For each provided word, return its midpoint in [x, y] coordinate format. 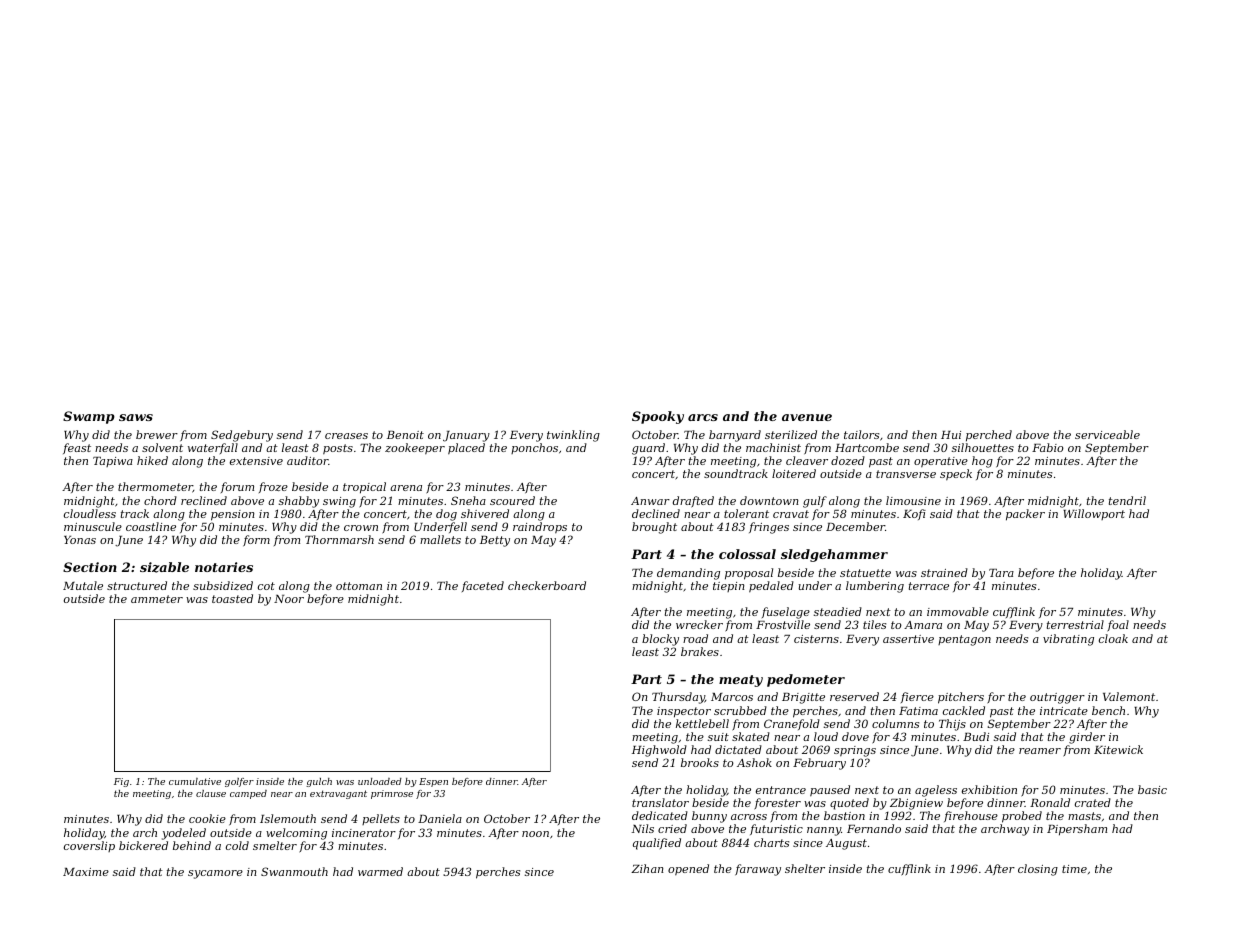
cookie [207, 818]
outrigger [1057, 698]
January [466, 436]
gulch [319, 782]
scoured [512, 500]
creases [346, 436]
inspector [684, 712]
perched [989, 436]
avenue [807, 417]
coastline [151, 526]
